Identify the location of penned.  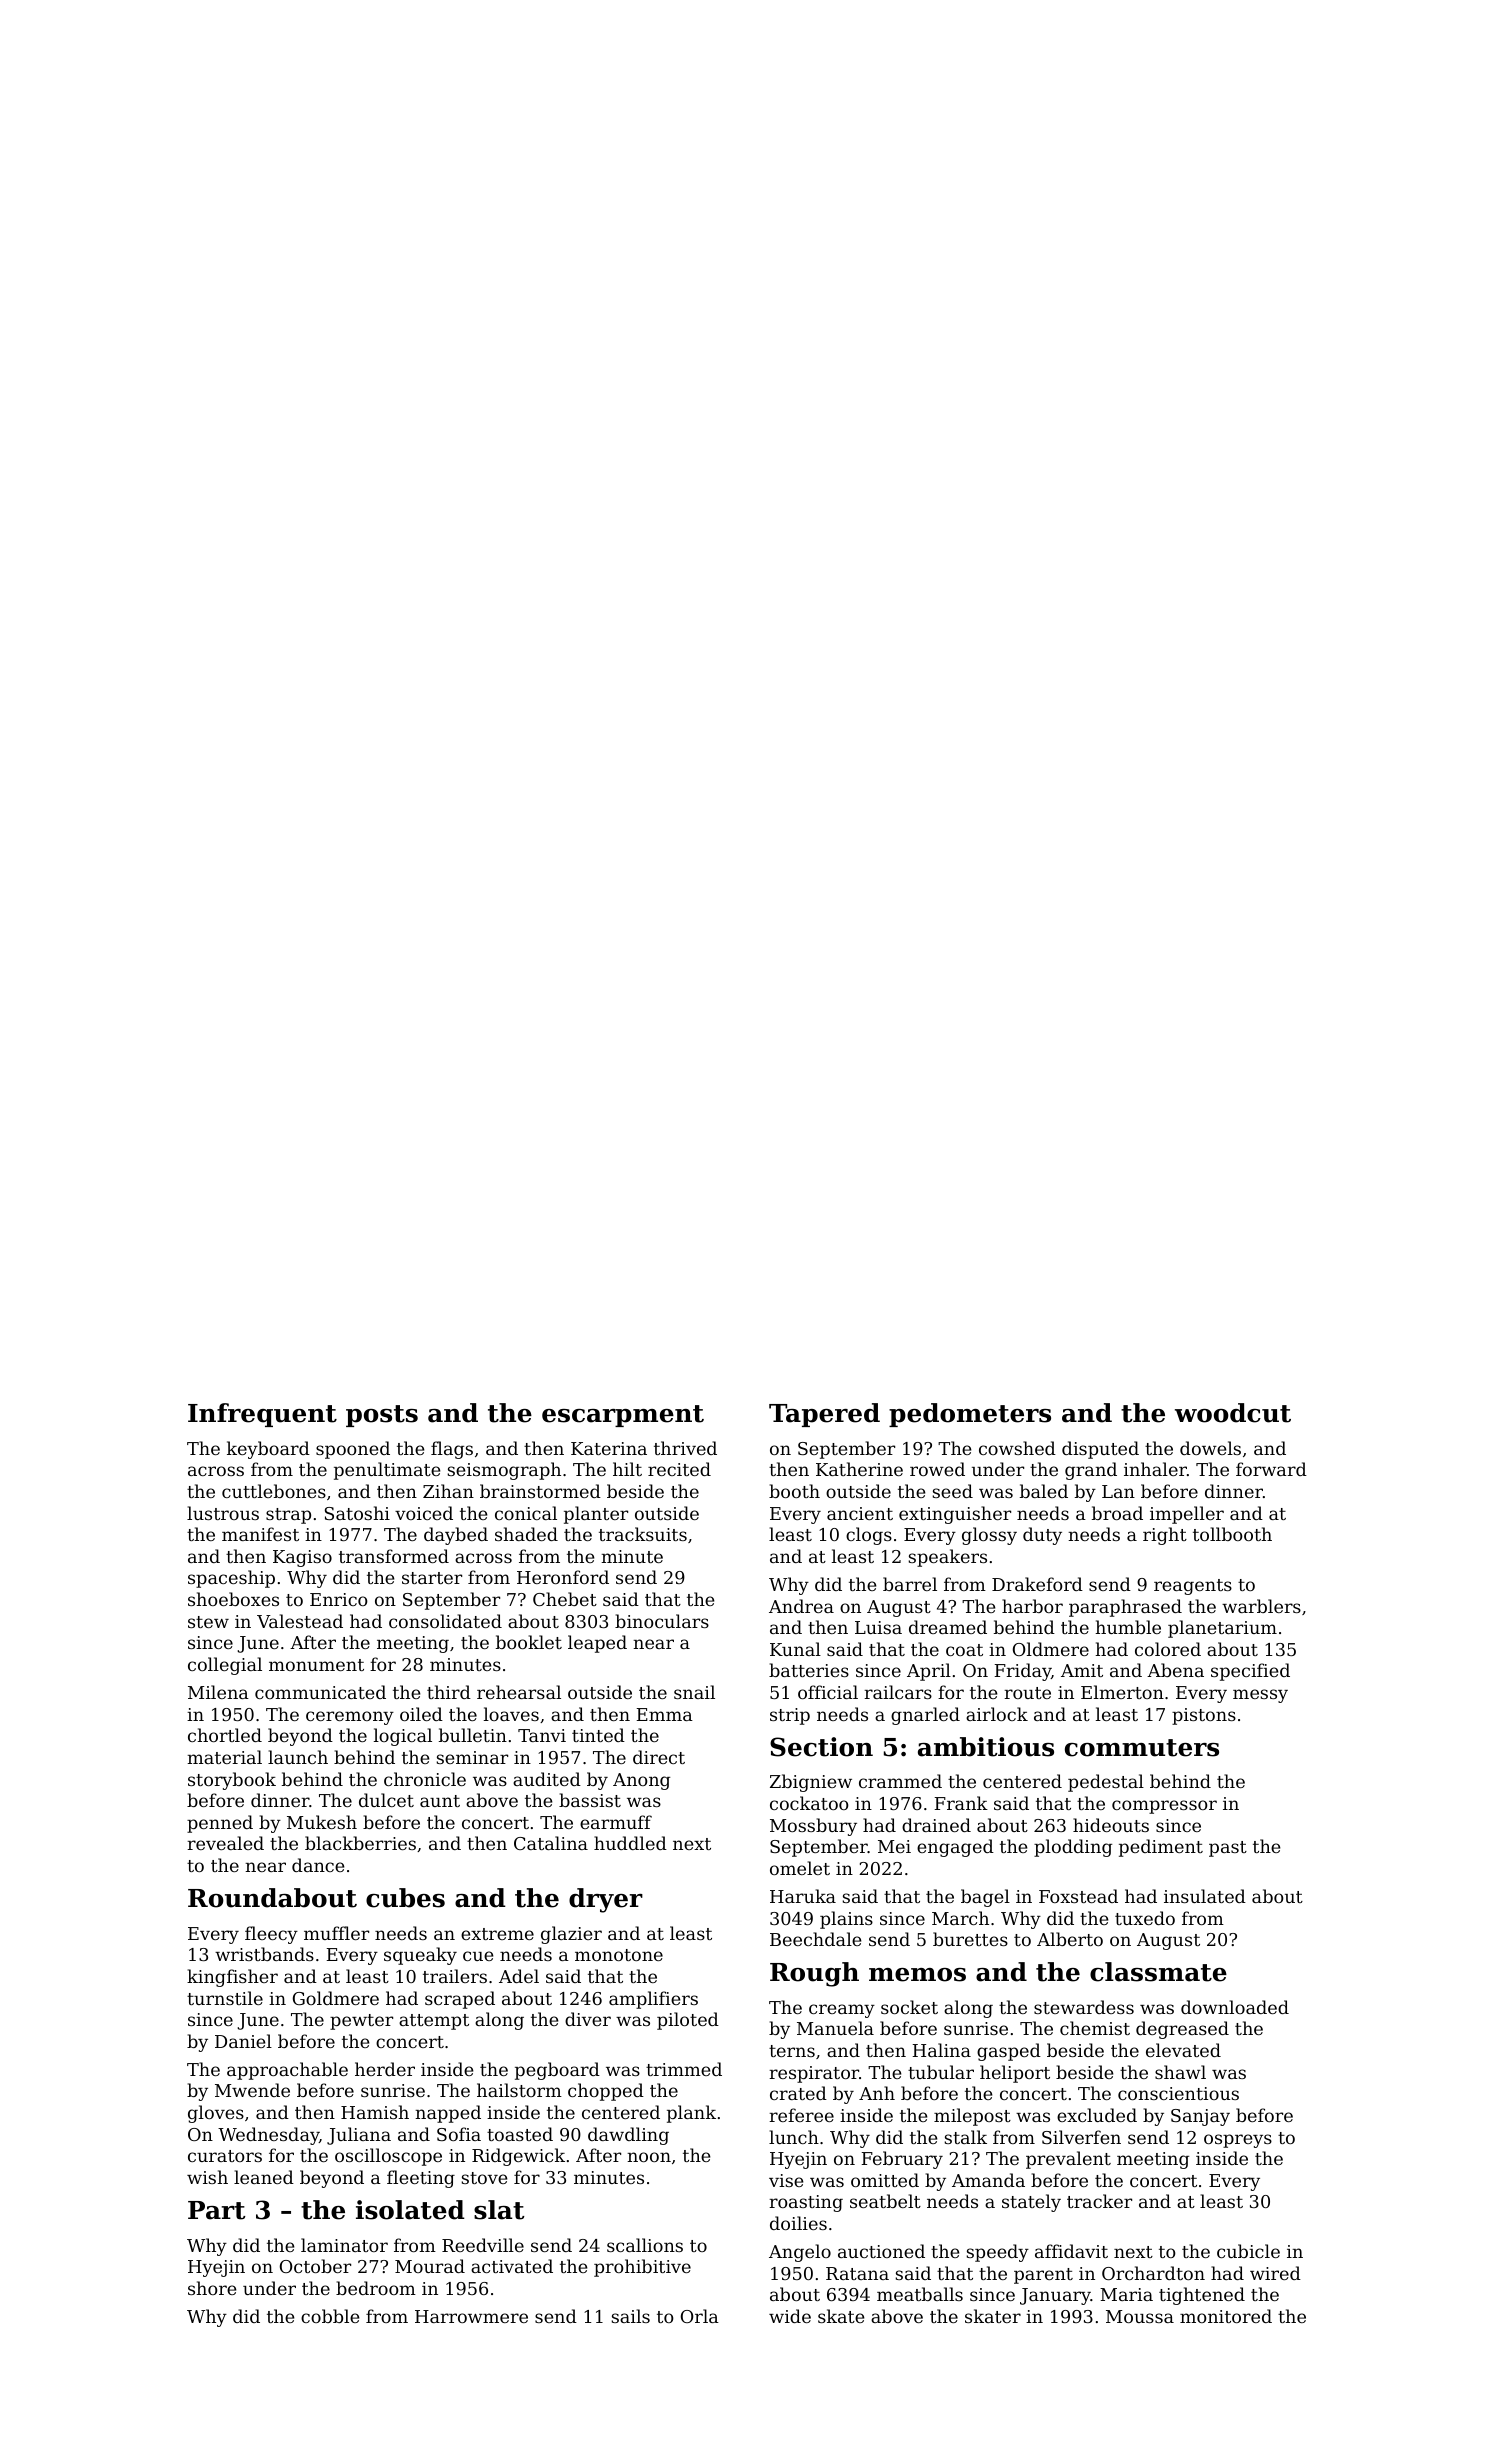
(220, 1824).
